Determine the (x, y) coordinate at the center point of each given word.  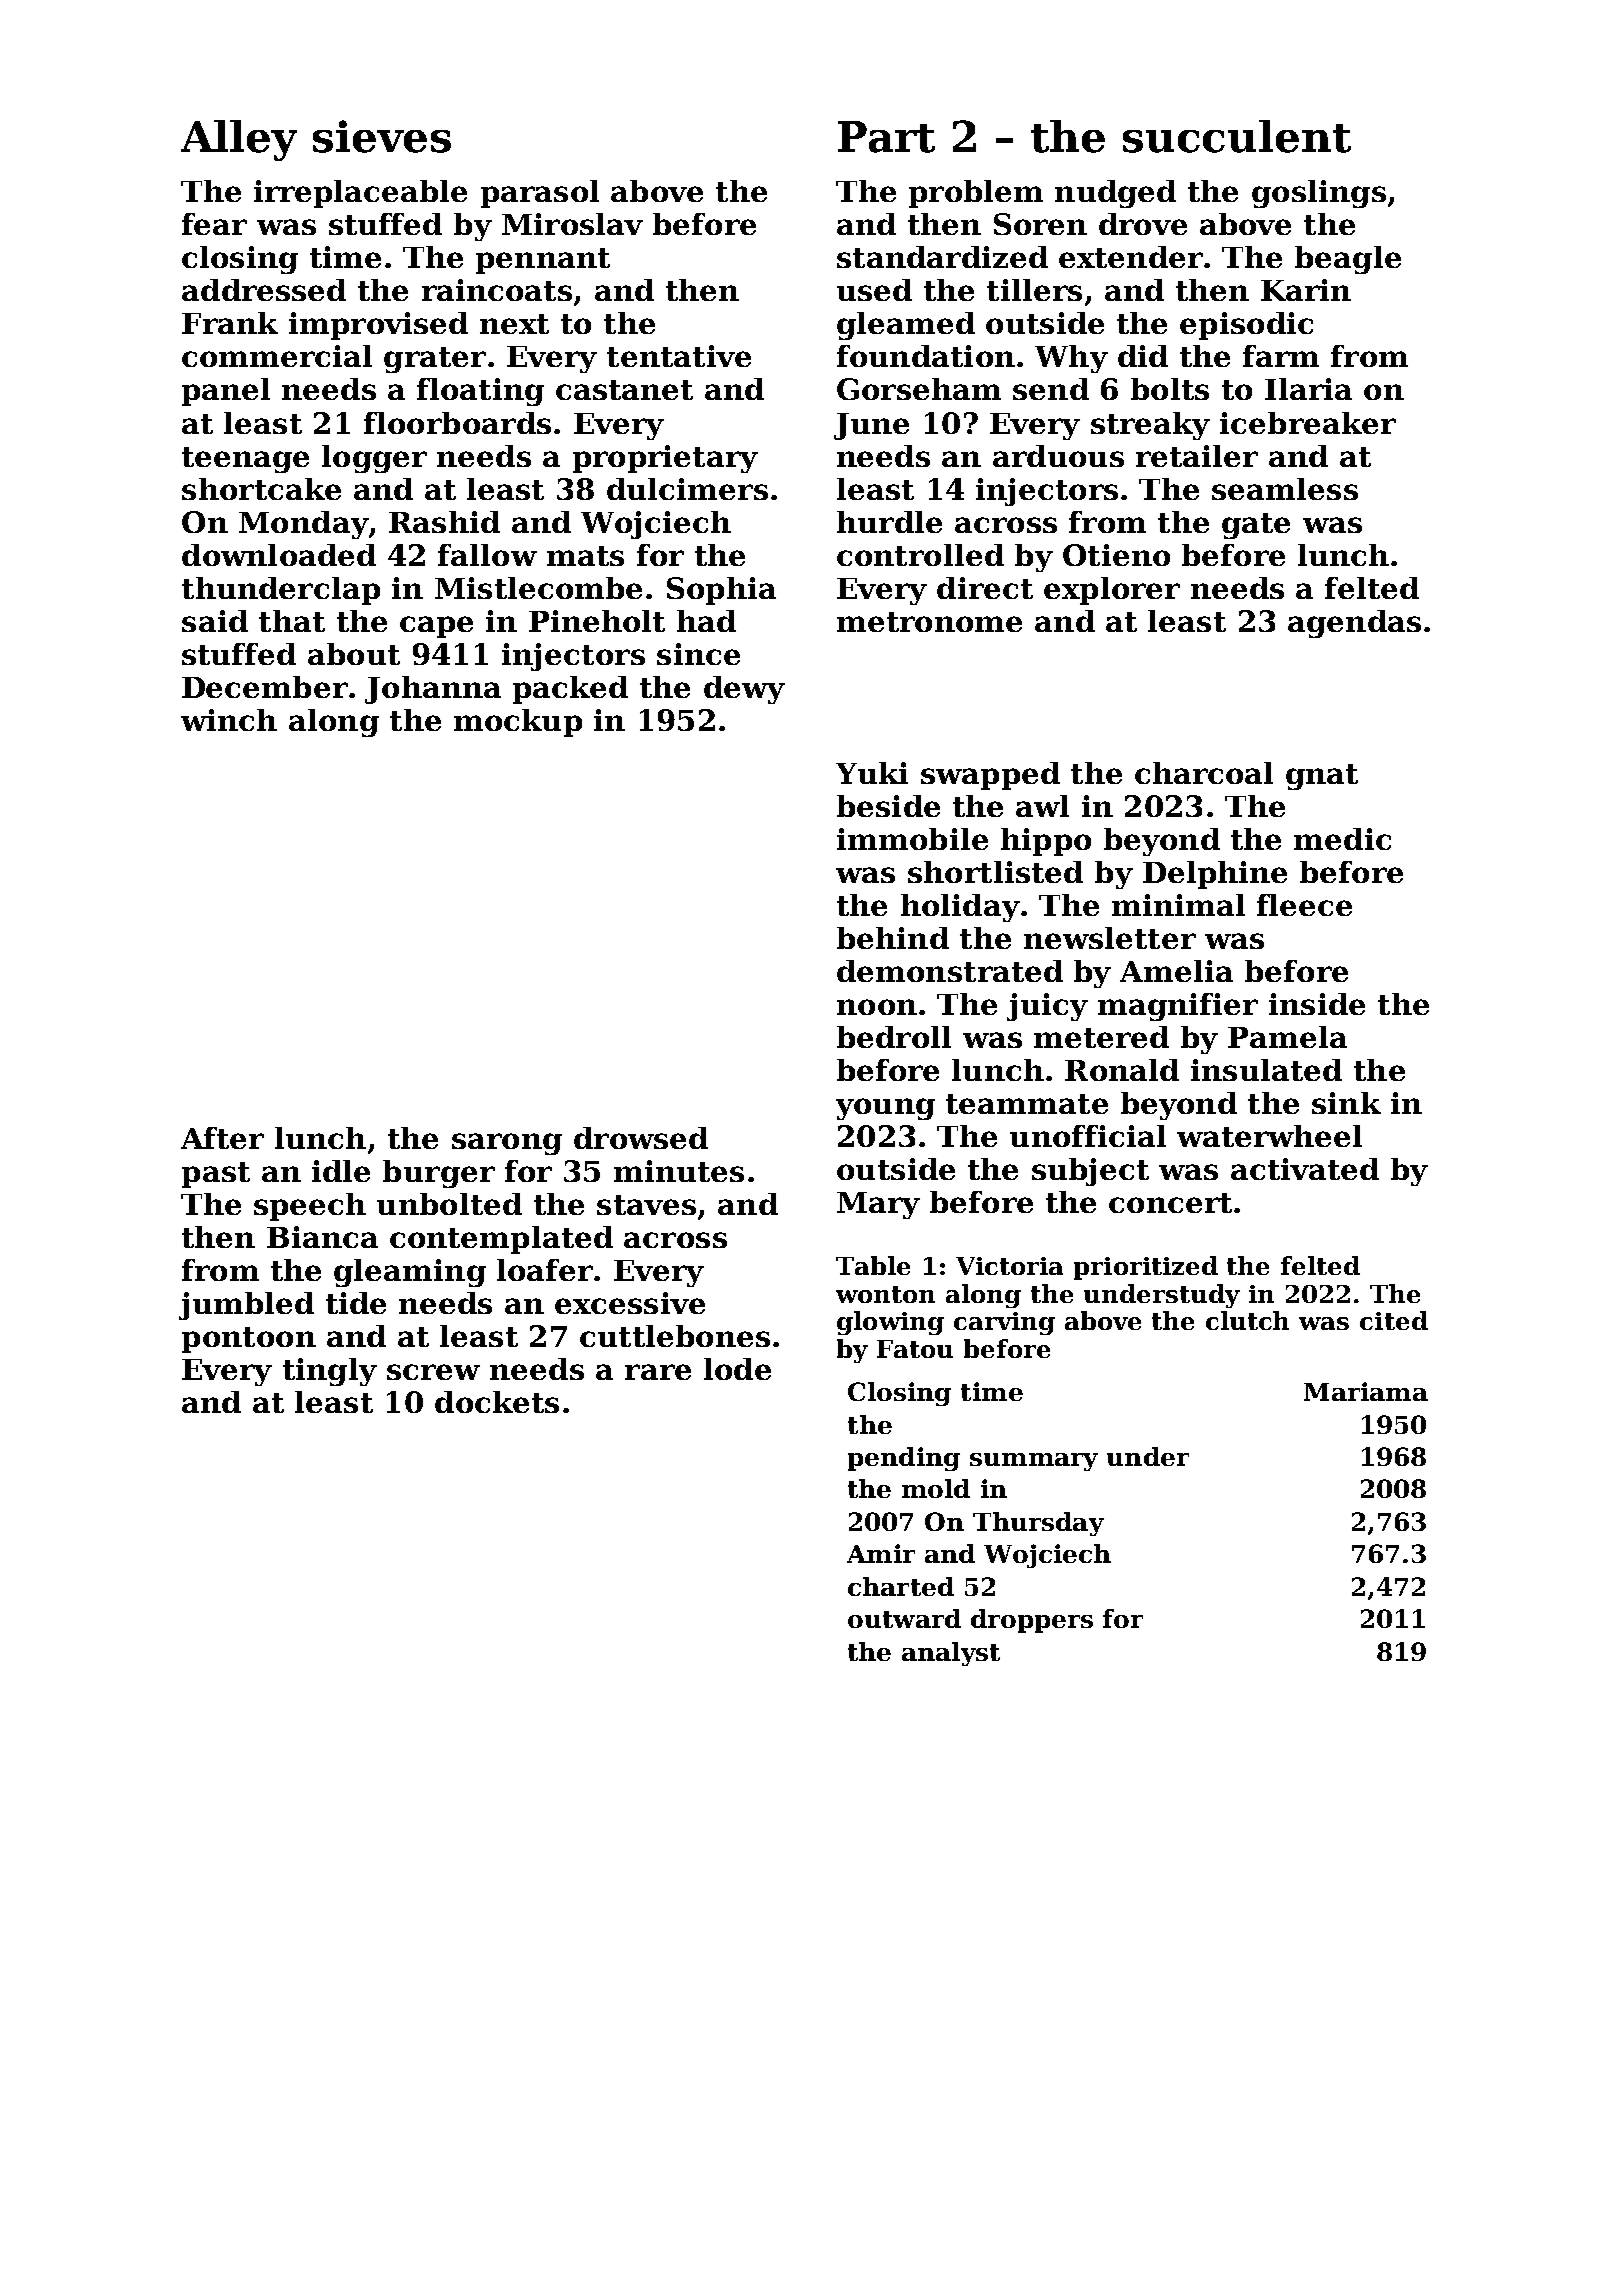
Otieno (1116, 555)
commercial (277, 356)
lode (737, 1369)
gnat (1322, 777)
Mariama (1366, 1391)
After (222, 1138)
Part (886, 137)
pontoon (249, 1340)
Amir (881, 1553)
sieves (382, 136)
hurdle (889, 522)
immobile (912, 839)
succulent (1237, 136)
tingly (330, 1372)
